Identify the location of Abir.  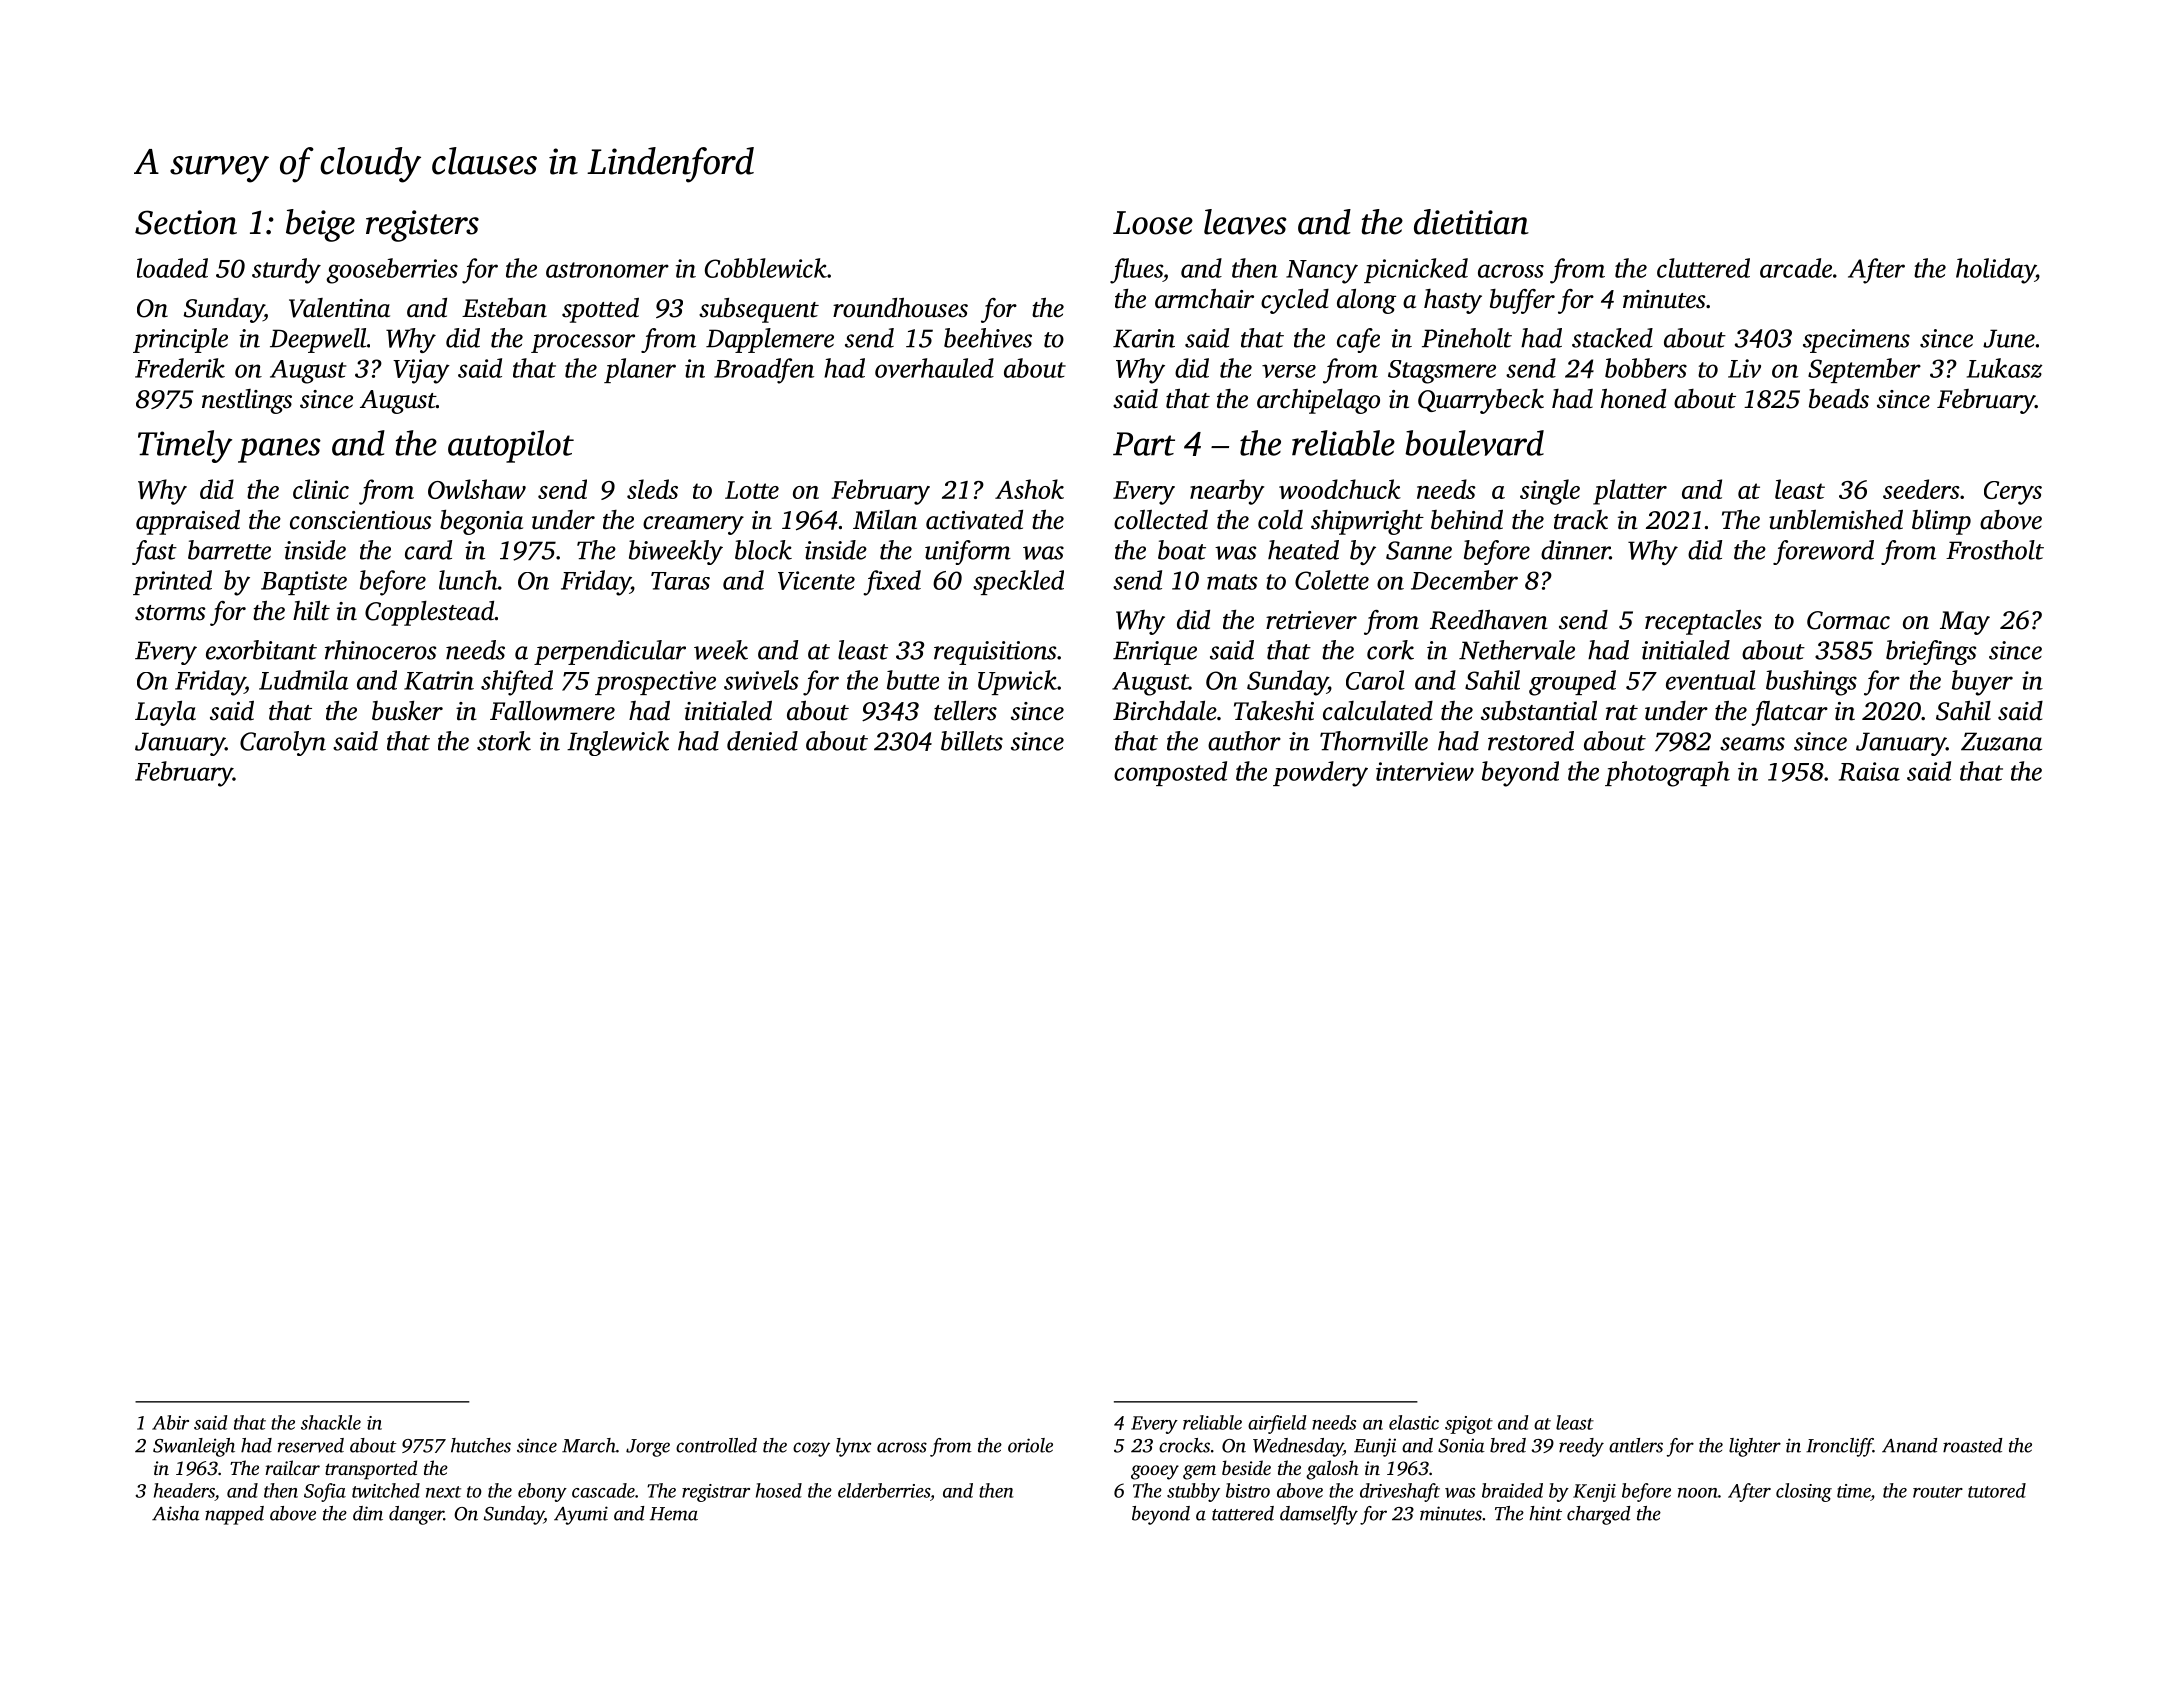
(170, 1422).
